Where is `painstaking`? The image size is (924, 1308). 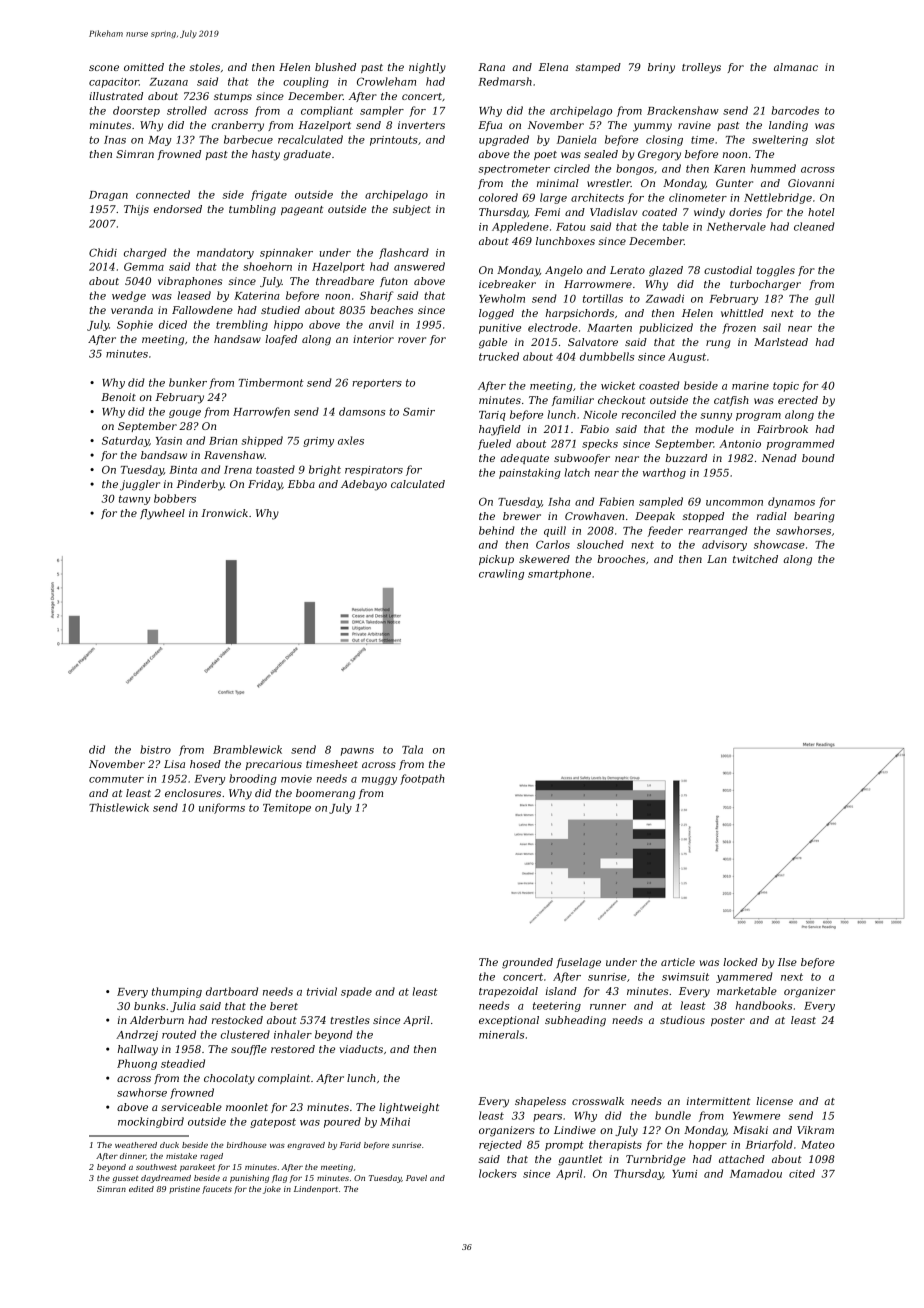 painstaking is located at coordinates (530, 473).
